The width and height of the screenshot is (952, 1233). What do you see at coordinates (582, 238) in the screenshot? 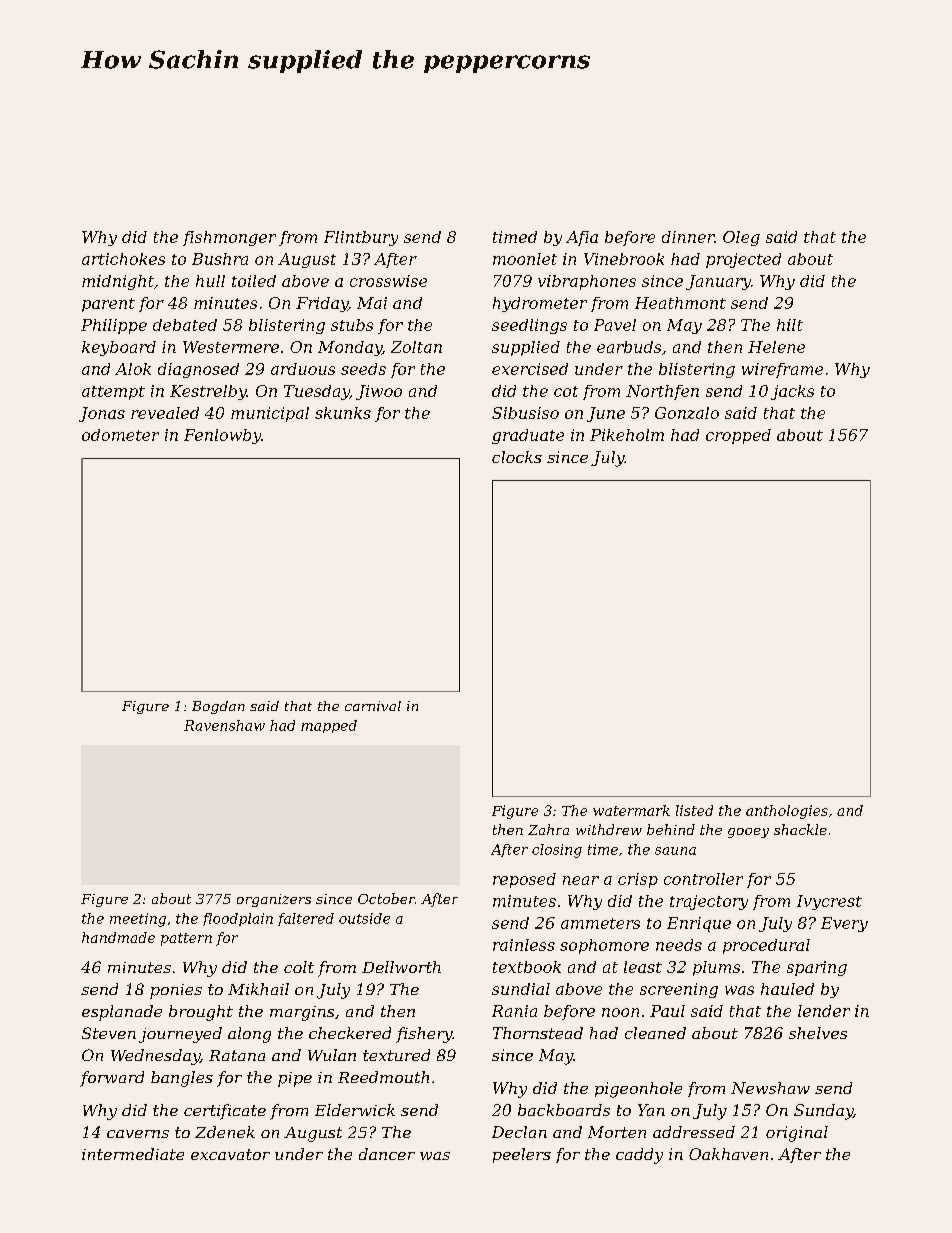
I see `Afia` at bounding box center [582, 238].
